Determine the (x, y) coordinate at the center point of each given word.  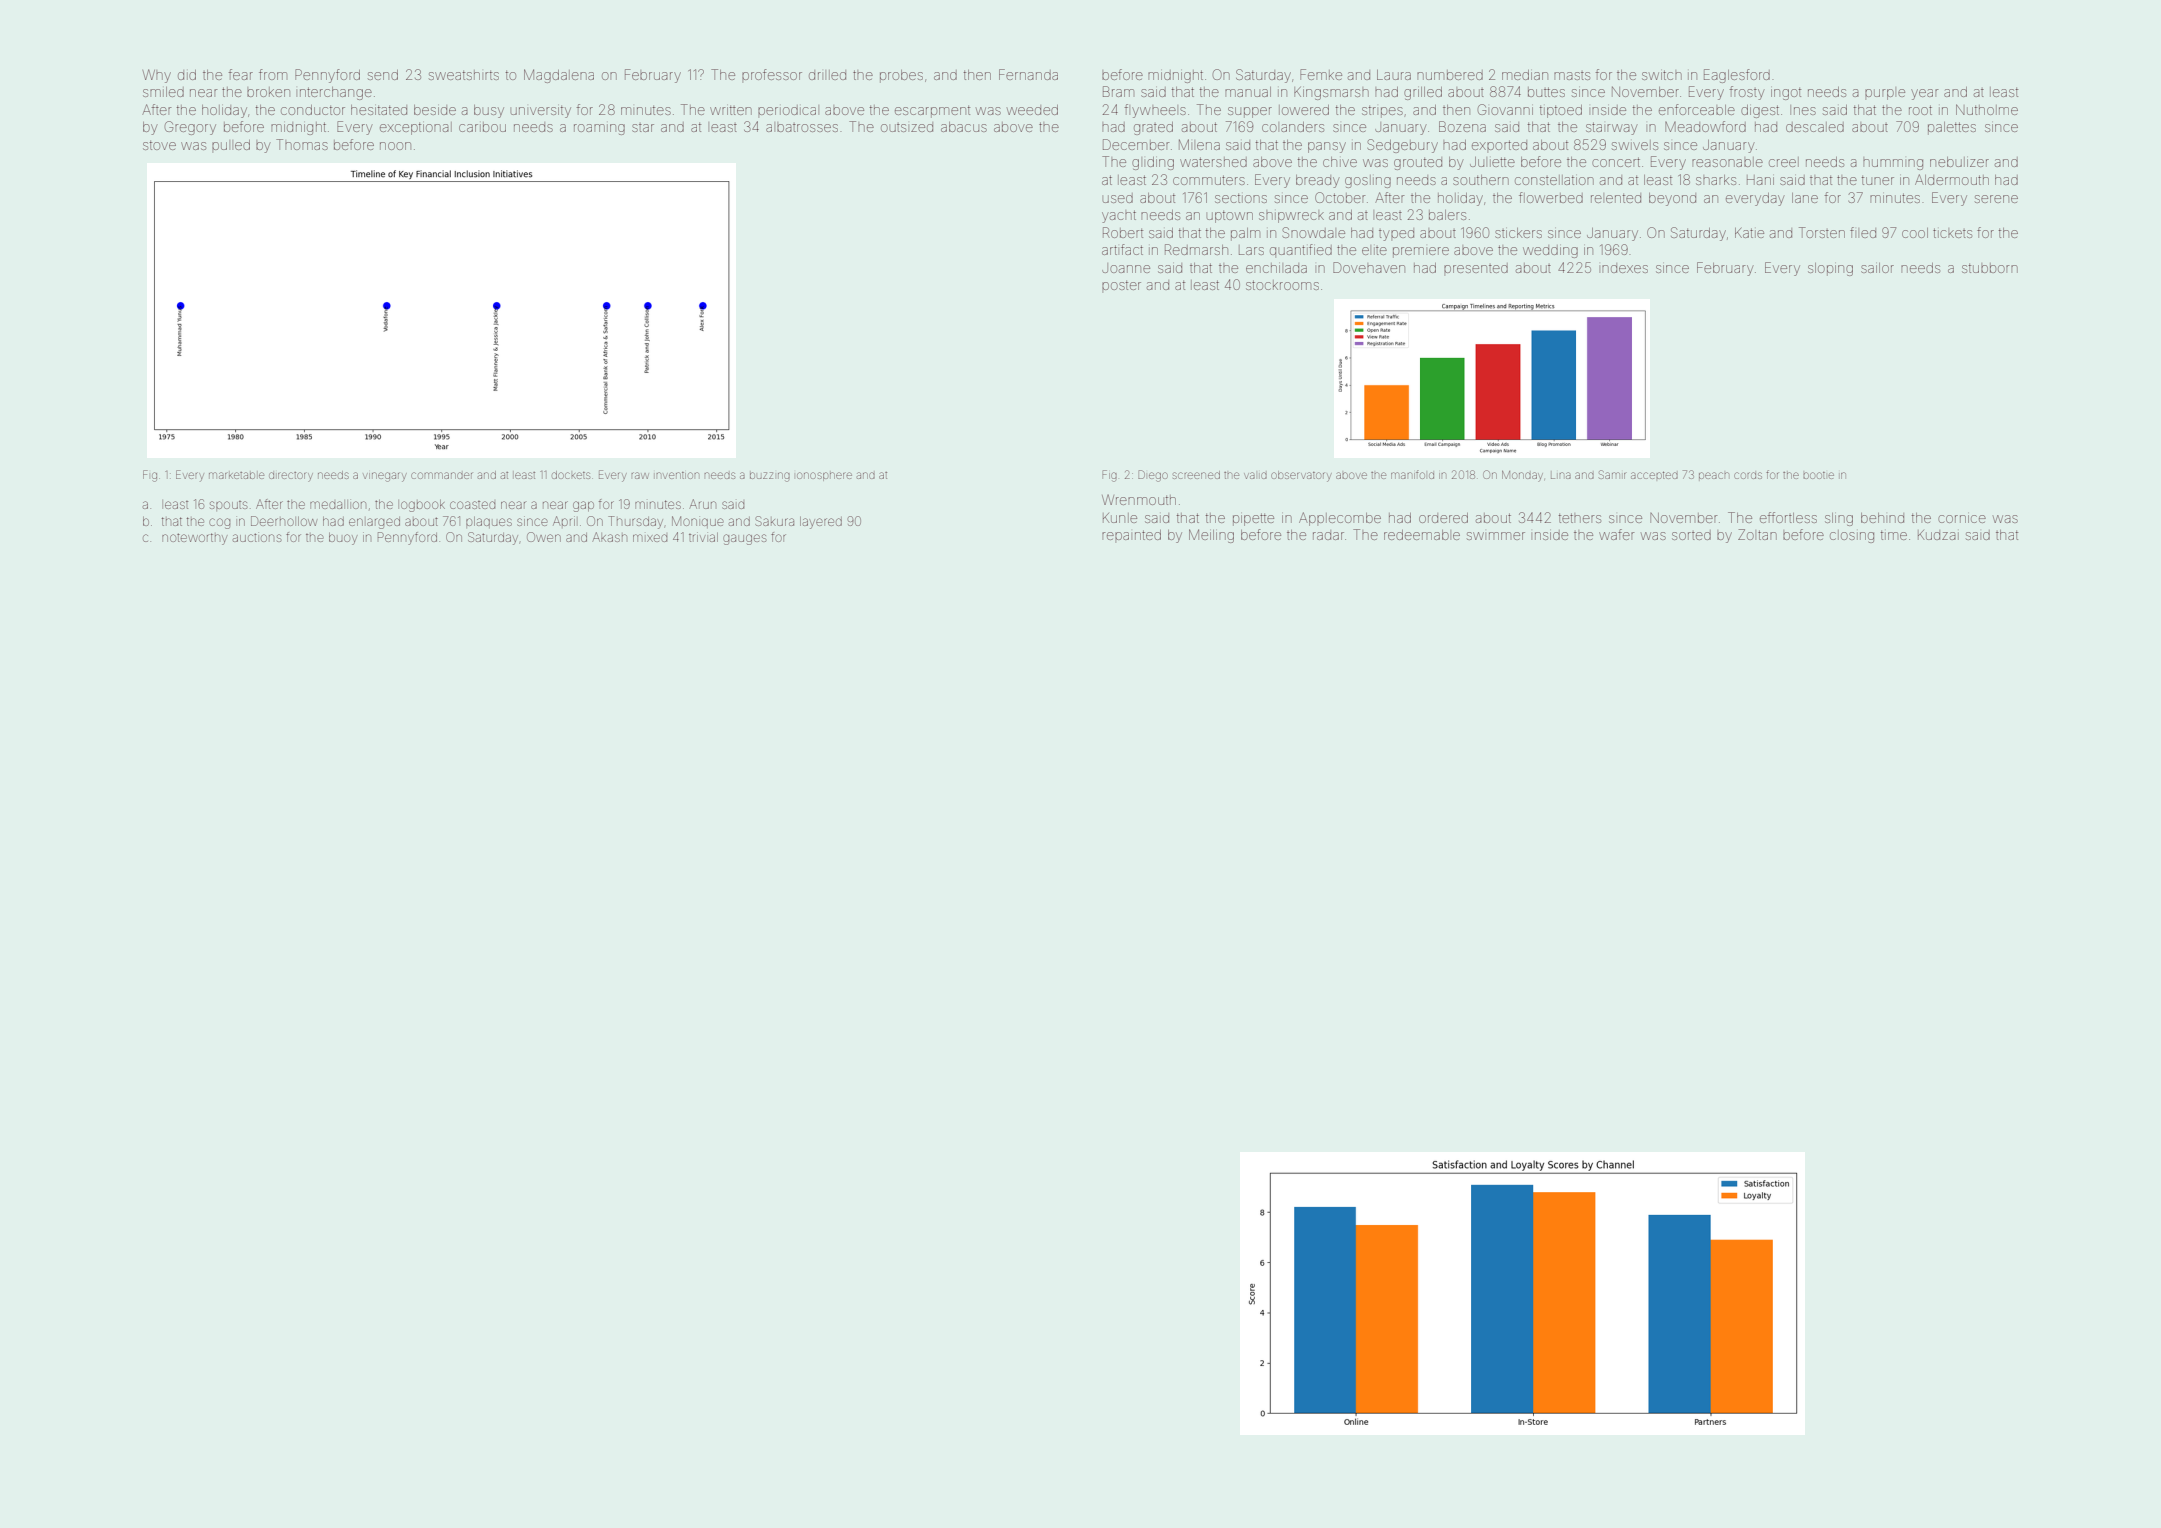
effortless (1788, 517)
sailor (1877, 268)
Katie (1749, 233)
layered (821, 523)
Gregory (190, 128)
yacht (1119, 216)
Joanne (1126, 269)
